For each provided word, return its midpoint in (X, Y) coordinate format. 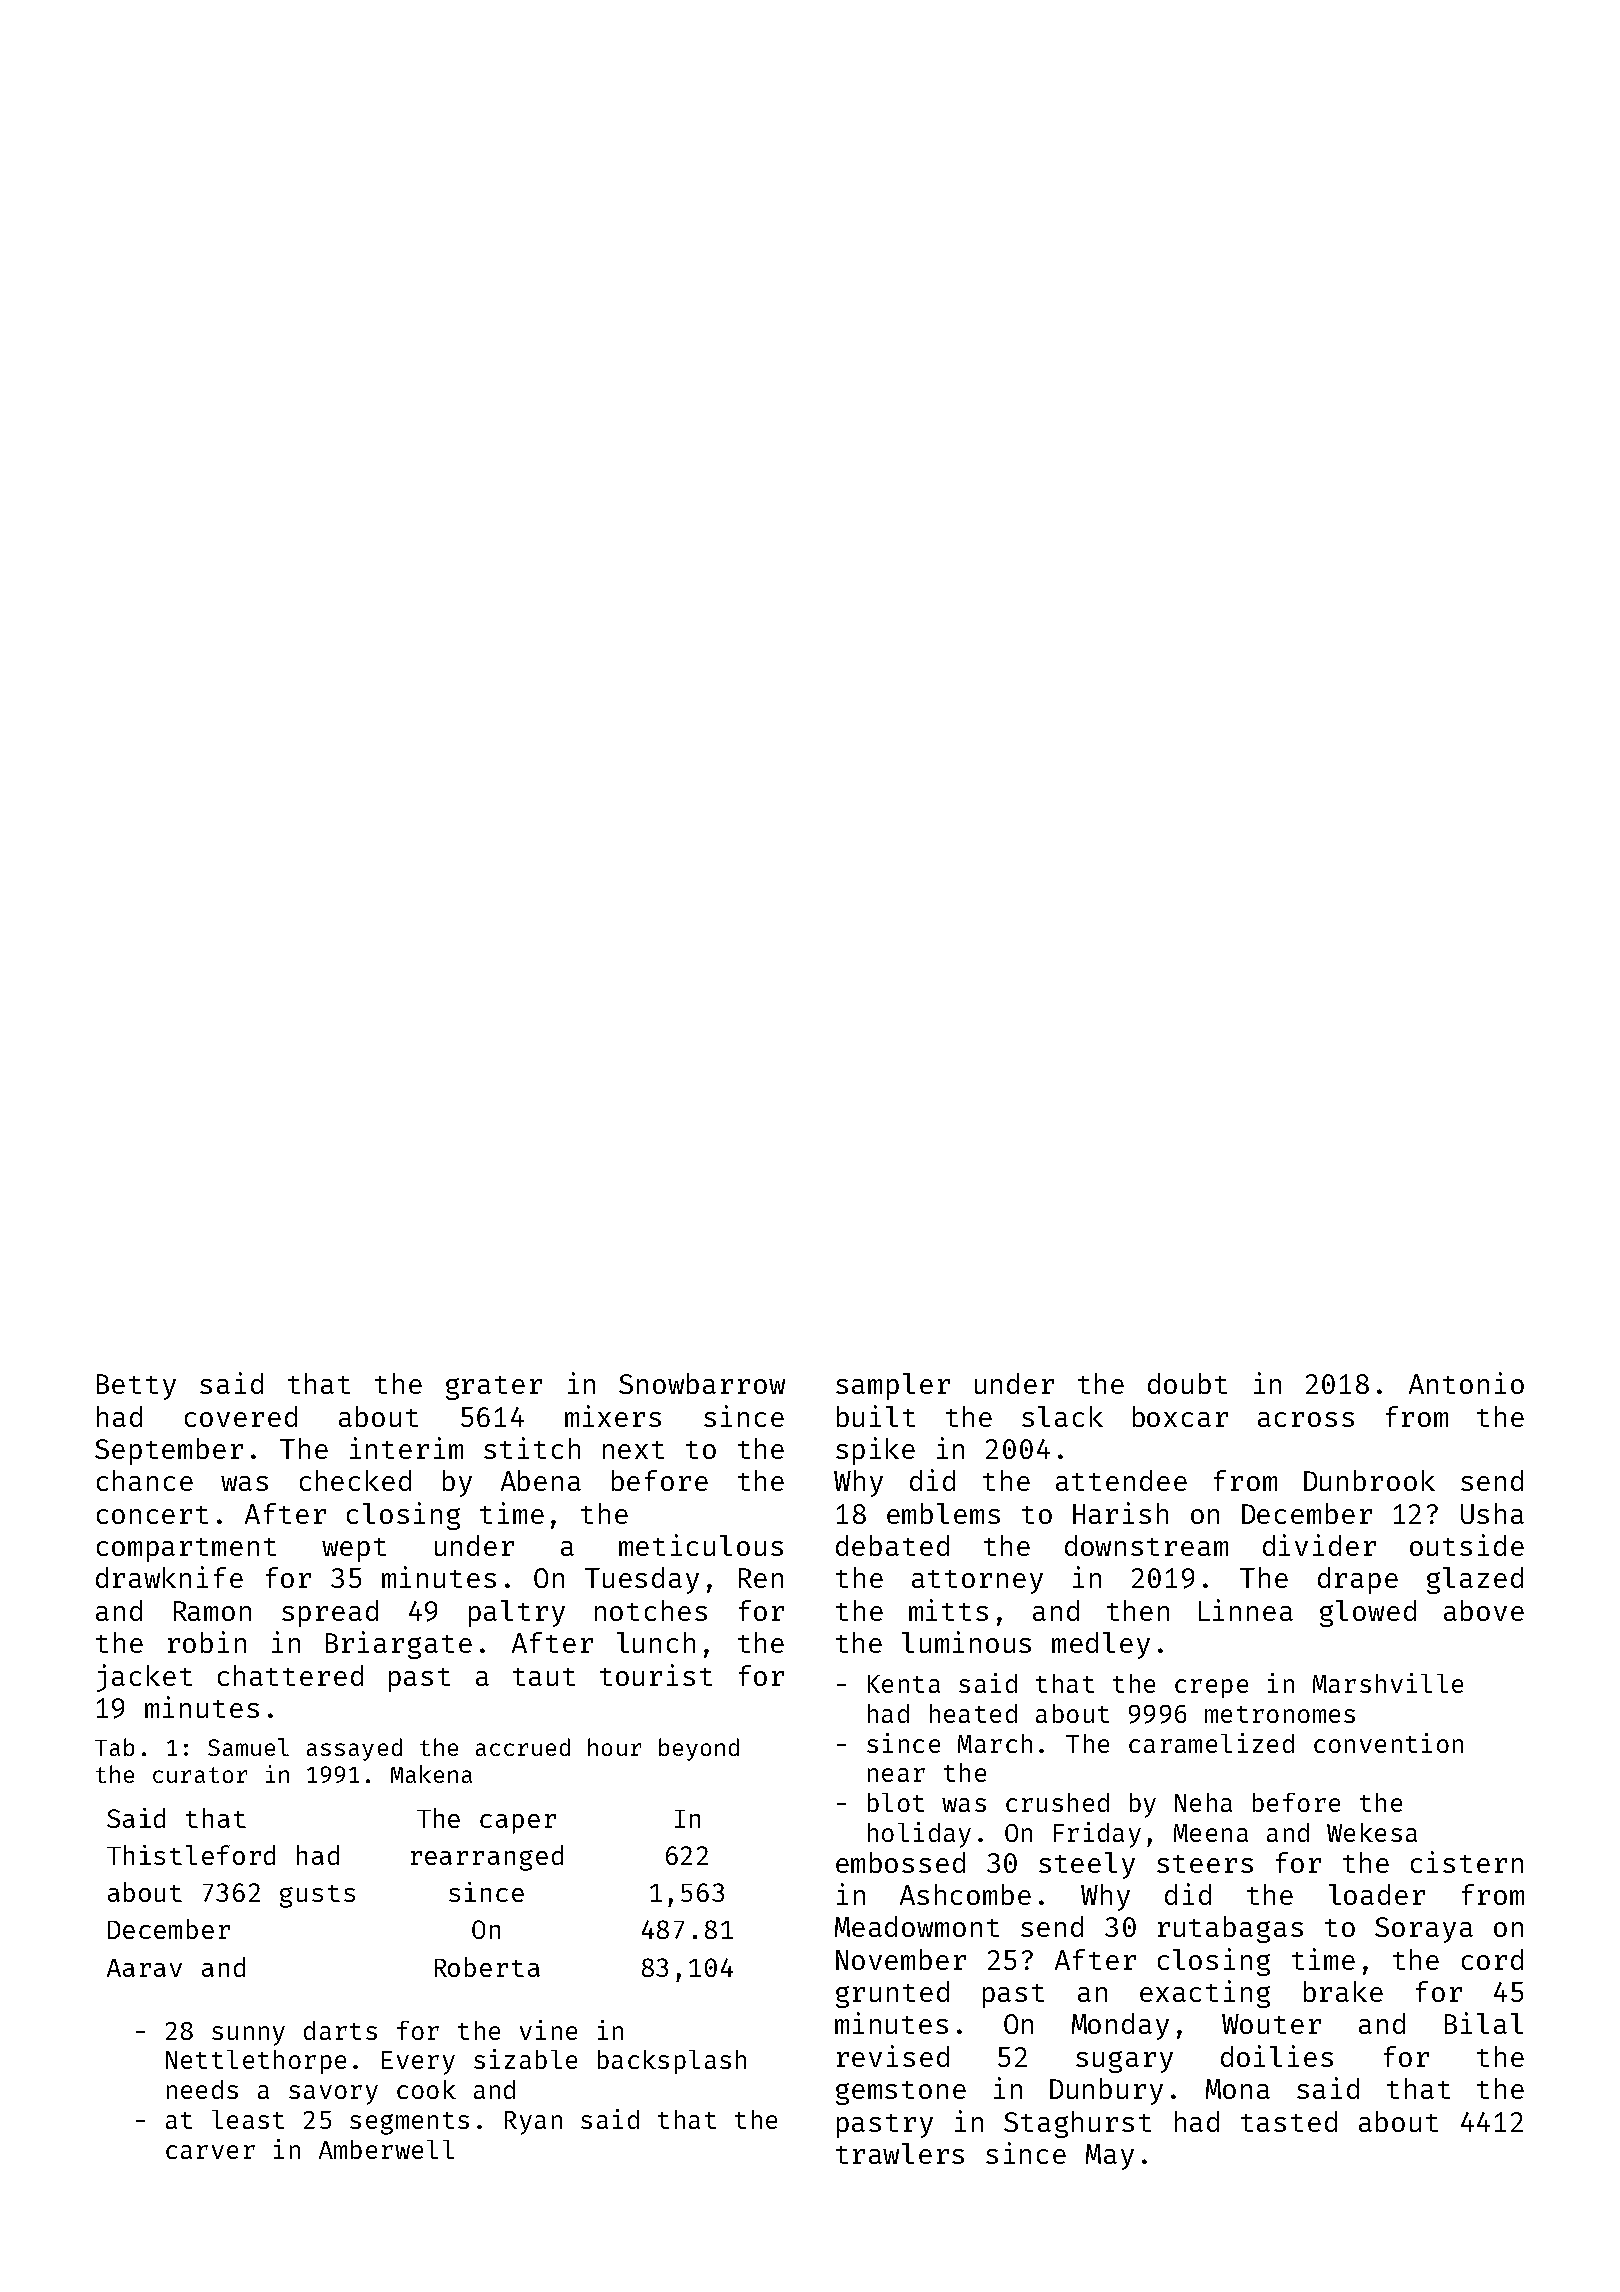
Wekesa (1372, 1832)
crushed (1057, 1802)
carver (210, 2152)
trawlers (900, 2153)
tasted (1289, 2121)
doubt (1187, 1383)
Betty (136, 1387)
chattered (290, 1675)
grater (494, 1388)
